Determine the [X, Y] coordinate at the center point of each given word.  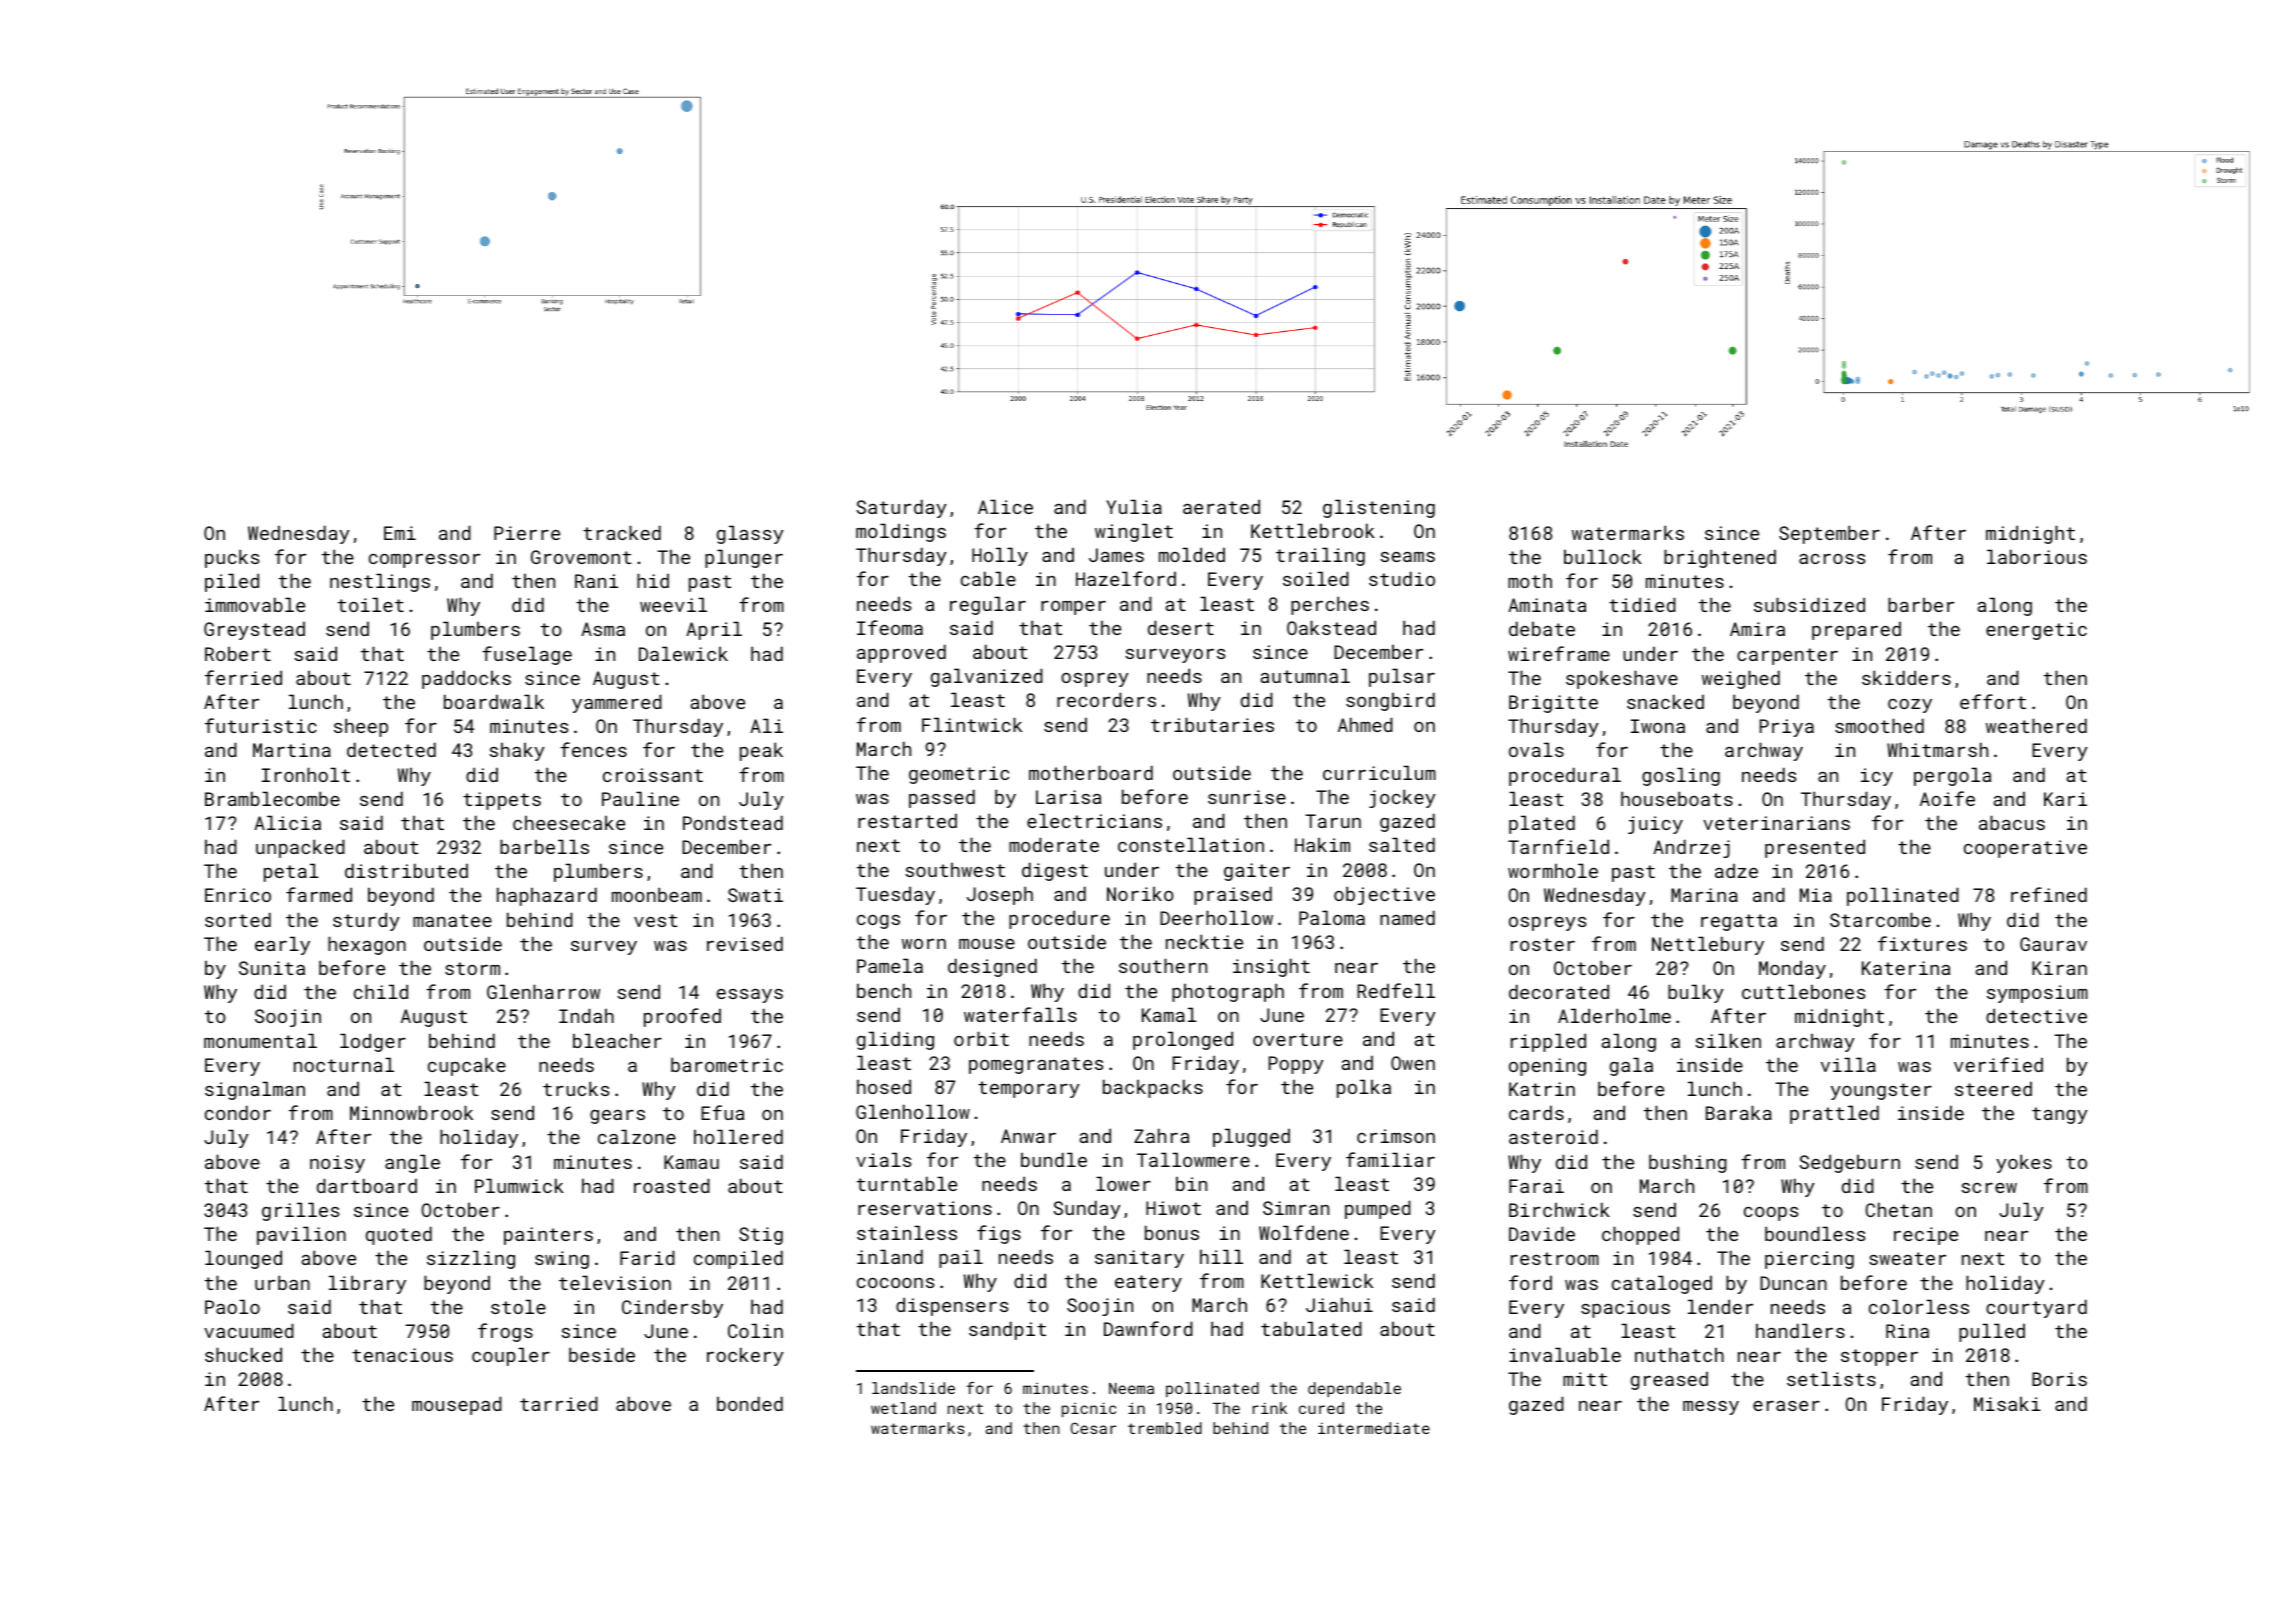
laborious [2037, 556]
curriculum [1379, 772]
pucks [232, 558]
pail [961, 1258]
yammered [617, 703]
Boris [2059, 1379]
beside [602, 1354]
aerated [1221, 506]
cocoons [895, 1283]
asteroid [1553, 1136]
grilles [300, 1211]
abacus [2012, 822]
